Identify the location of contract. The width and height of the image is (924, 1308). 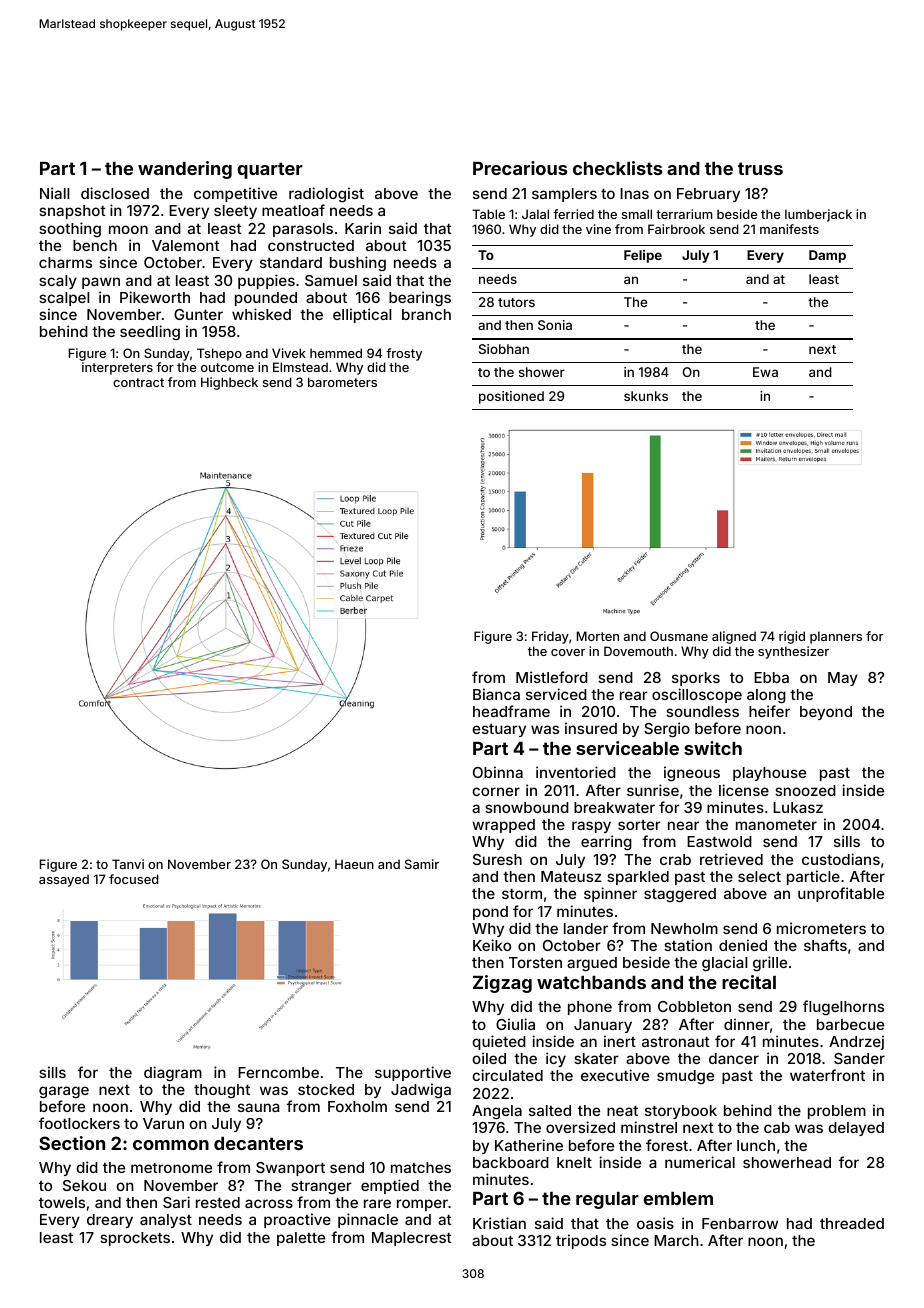
(138, 382).
